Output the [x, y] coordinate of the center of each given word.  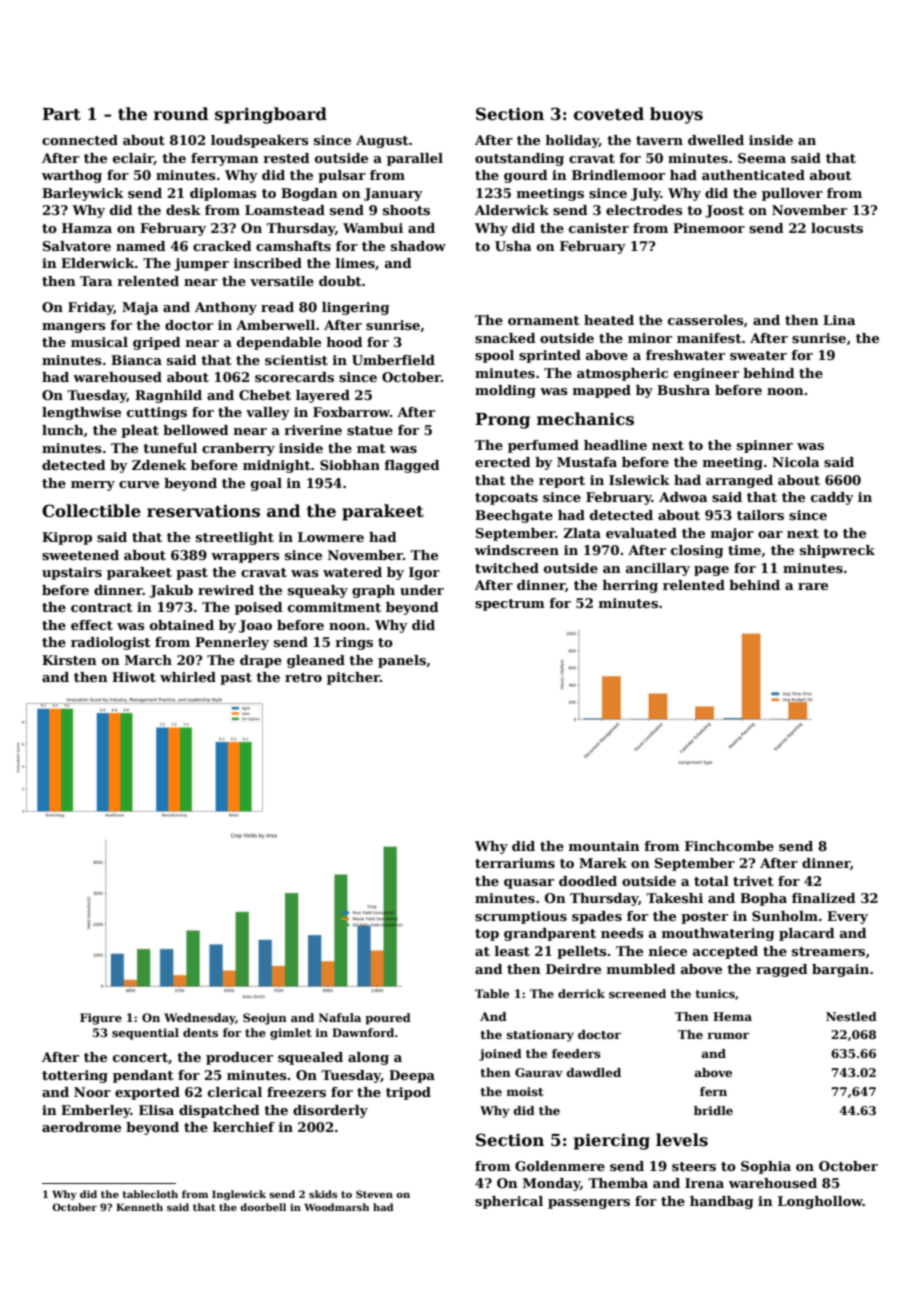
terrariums [515, 863]
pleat [140, 431]
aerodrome [81, 1127]
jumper [201, 264]
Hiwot [134, 677]
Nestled [851, 1016]
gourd [526, 176]
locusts [837, 228]
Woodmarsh [336, 1207]
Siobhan [350, 465]
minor [650, 338]
